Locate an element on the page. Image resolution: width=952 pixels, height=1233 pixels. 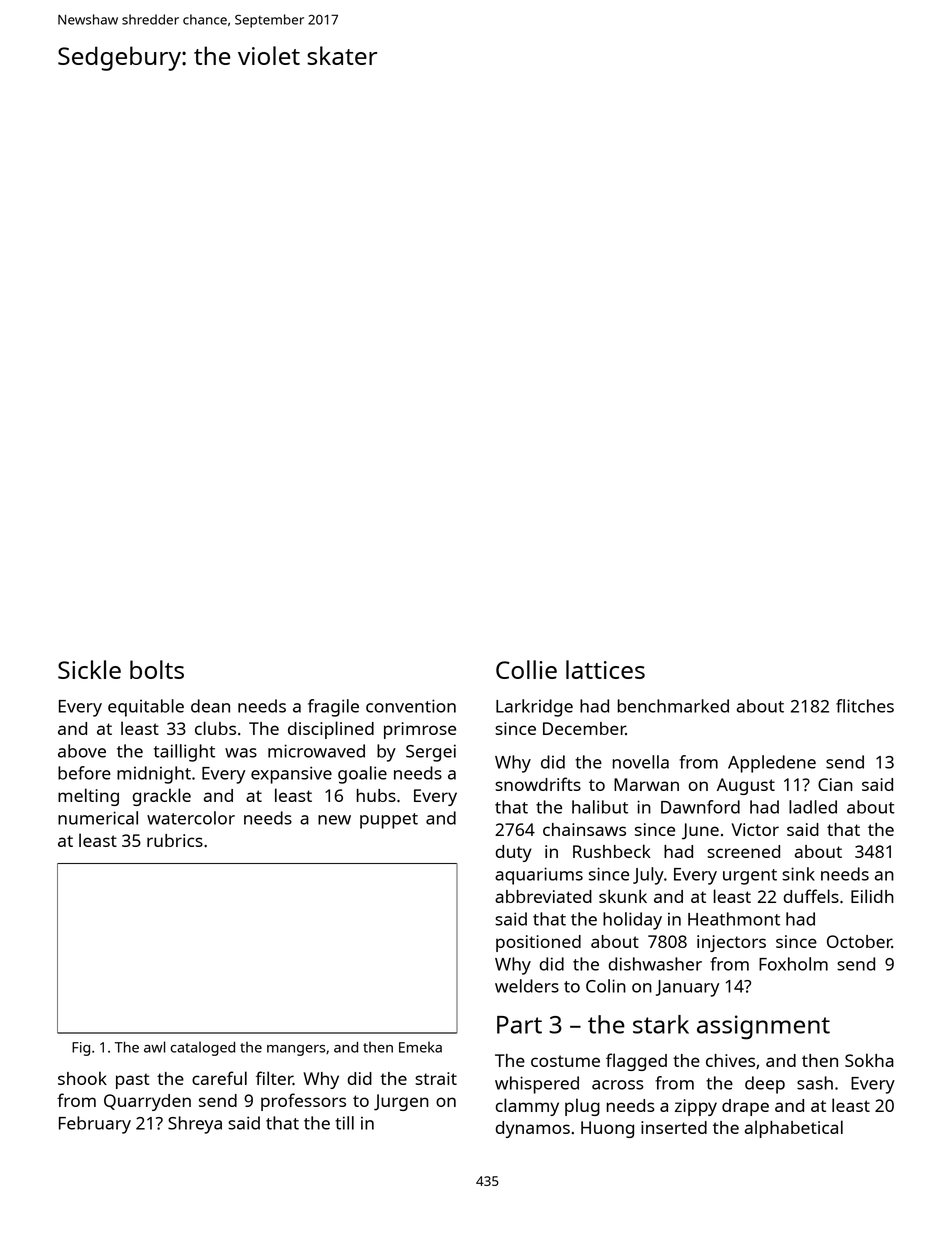
Appledene is located at coordinates (772, 764).
